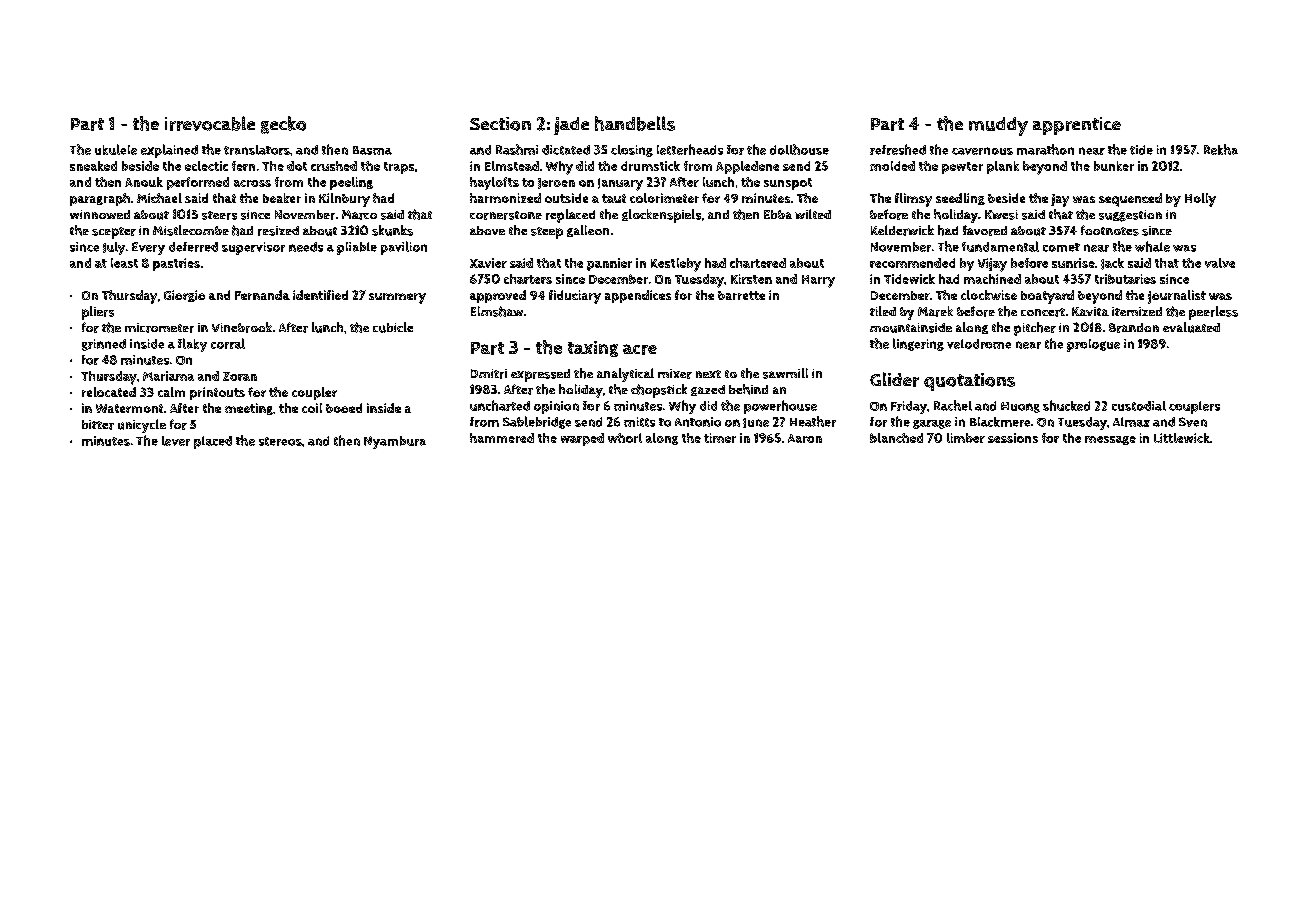 This page has width=1308, height=924. What do you see at coordinates (1000, 246) in the page?
I see `fundamental` at bounding box center [1000, 246].
